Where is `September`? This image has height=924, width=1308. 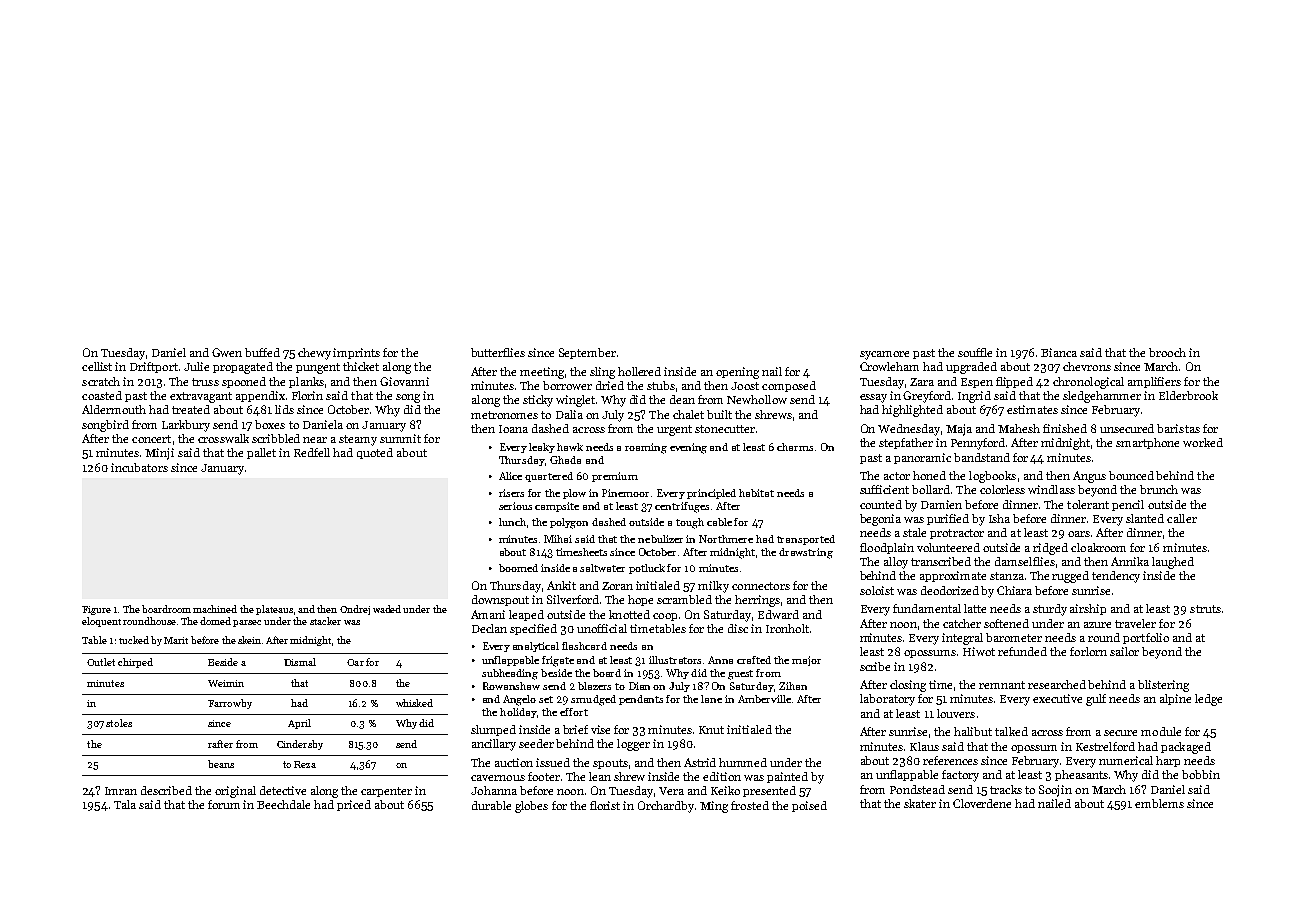 September is located at coordinates (587, 353).
